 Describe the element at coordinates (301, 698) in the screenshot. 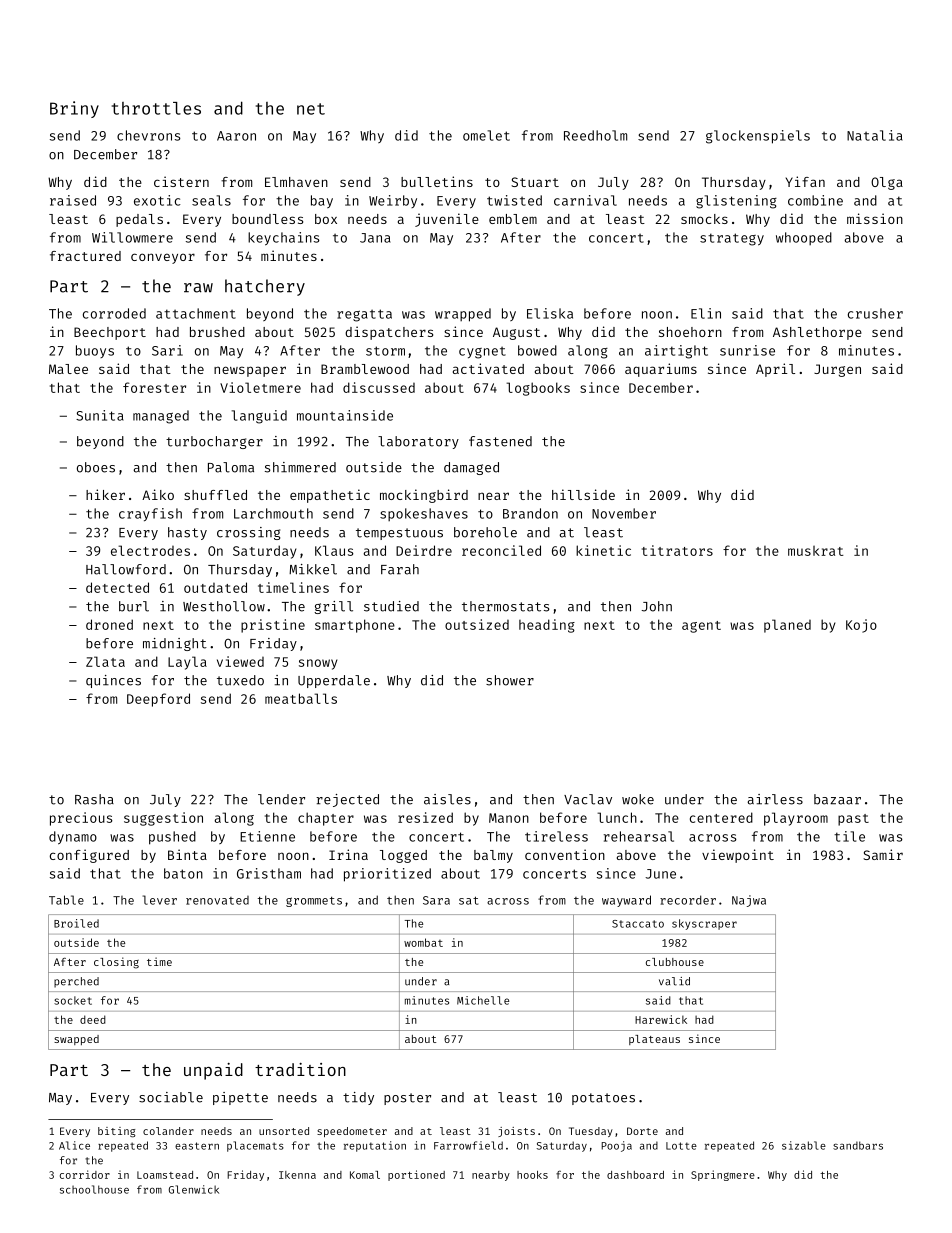

I see `meatballs` at that location.
